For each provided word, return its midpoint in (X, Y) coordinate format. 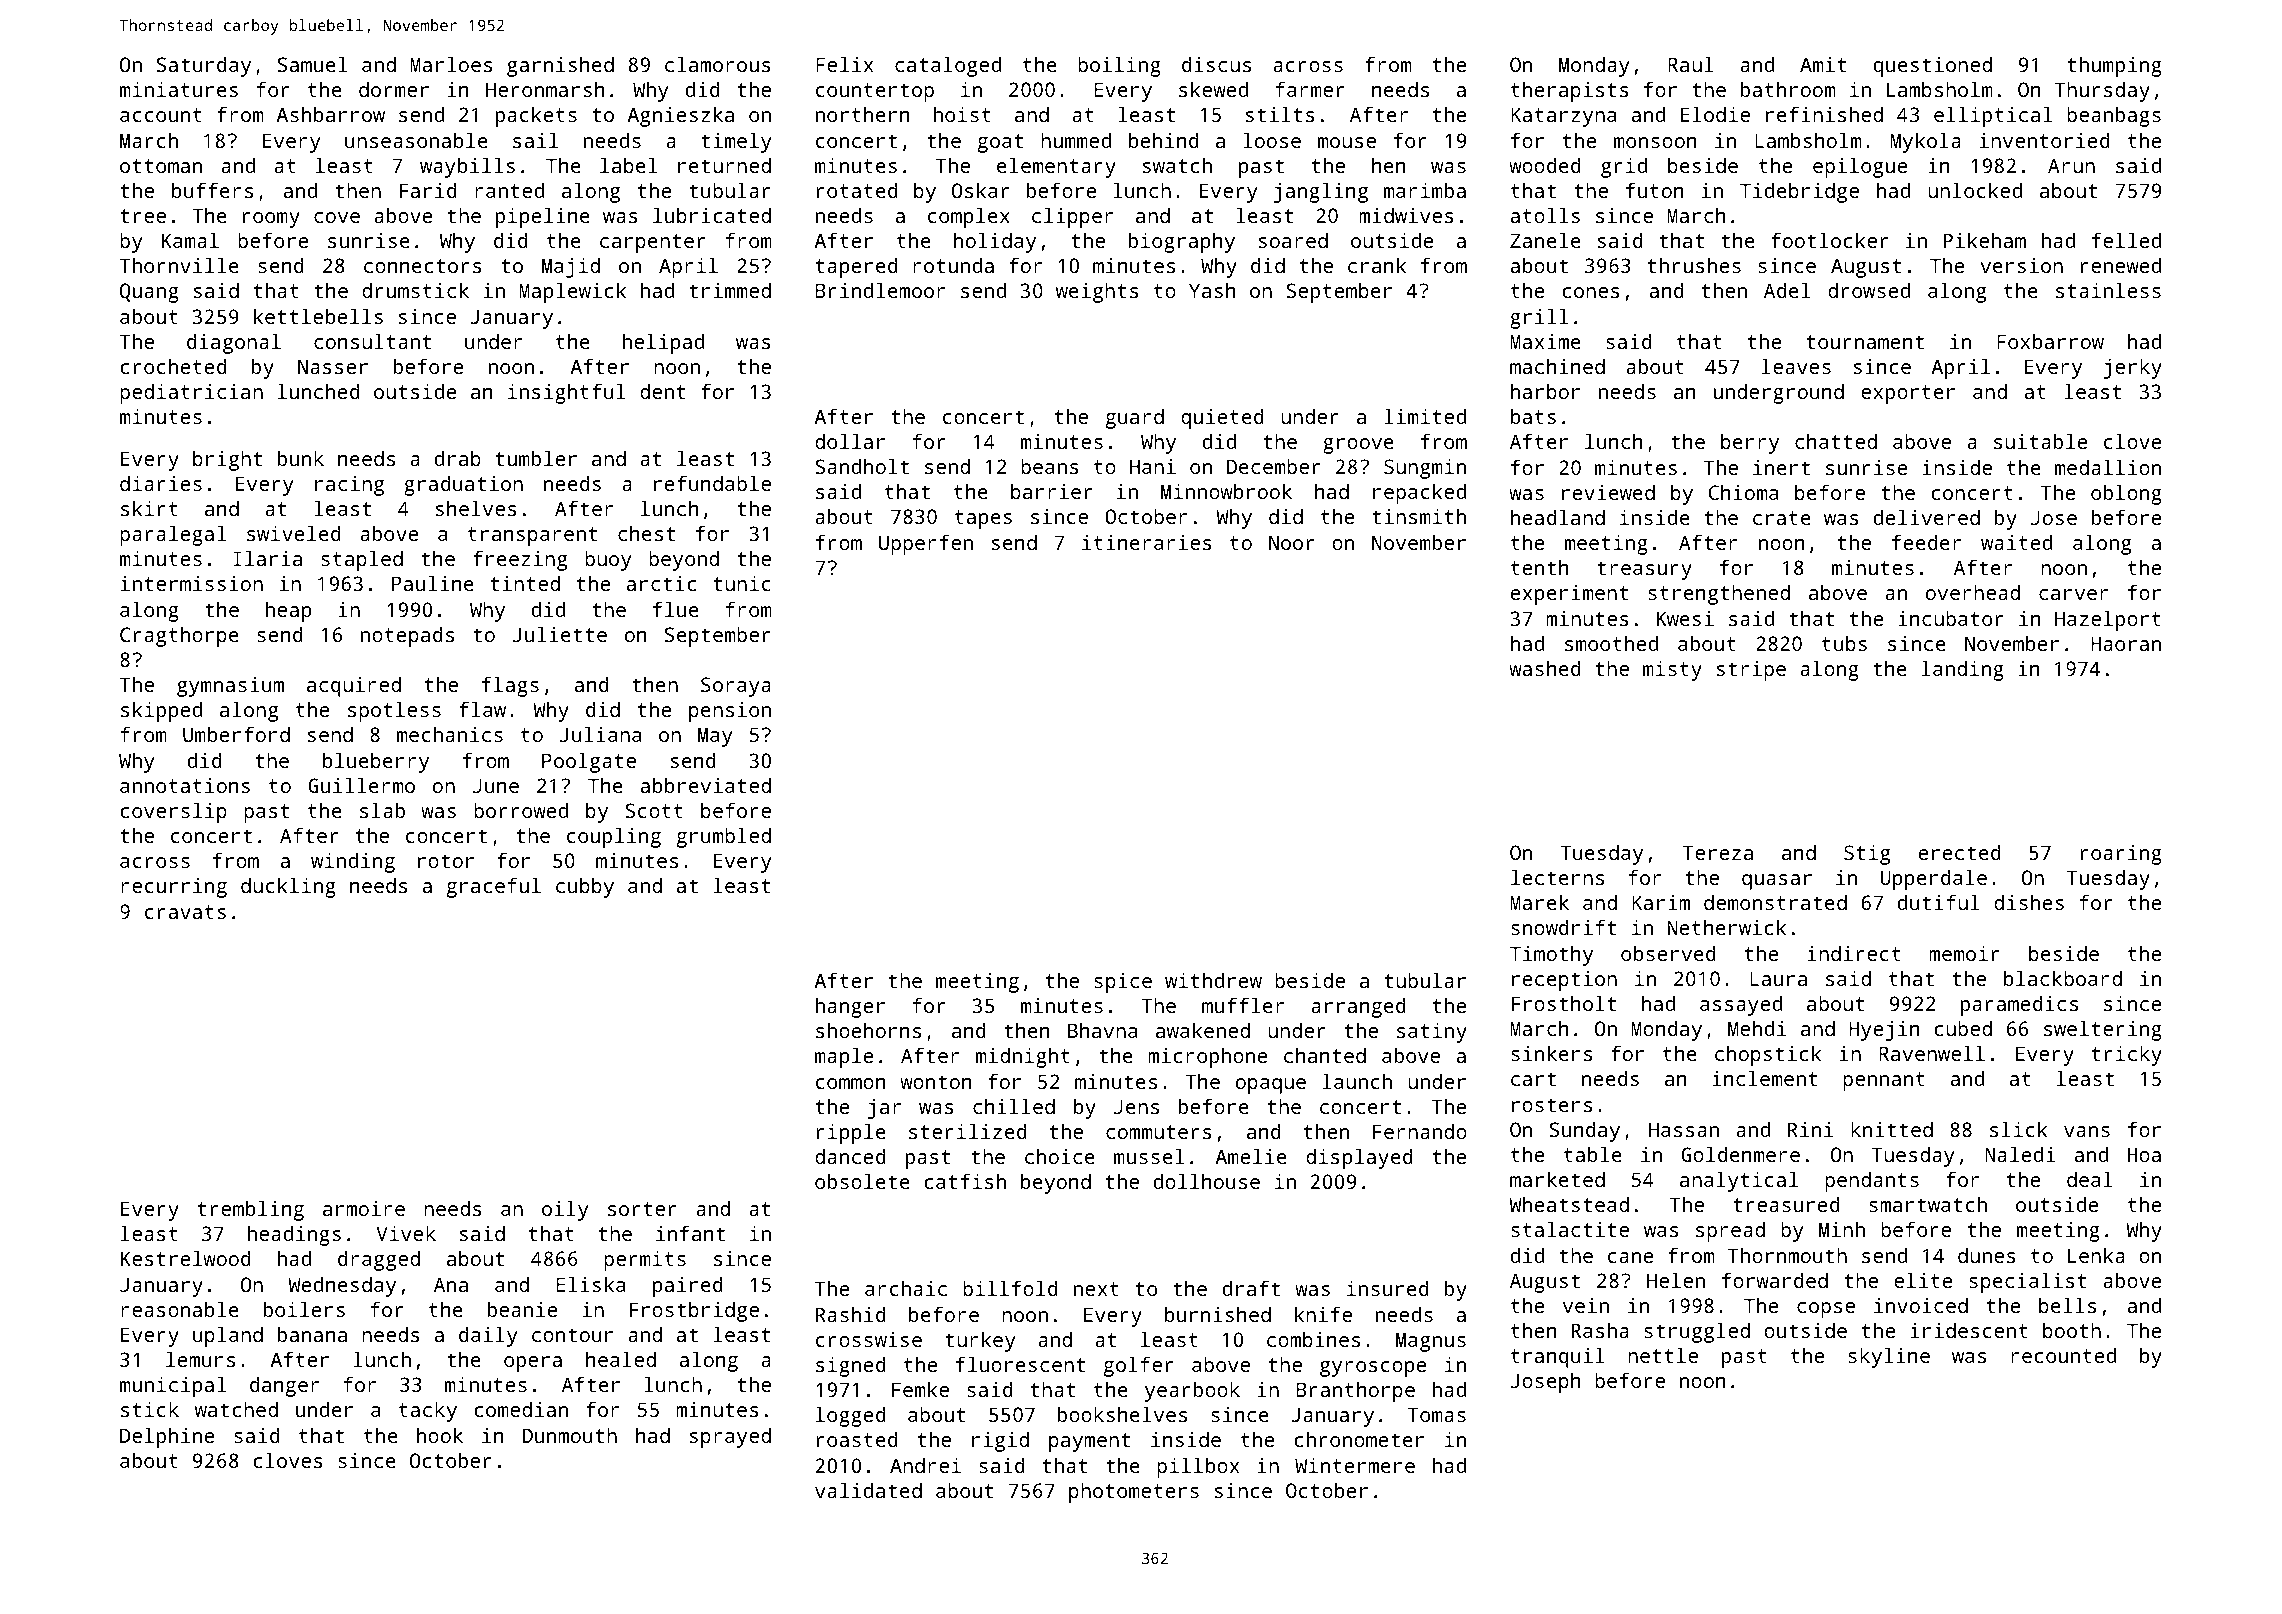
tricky (2127, 1055)
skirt (149, 508)
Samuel (312, 64)
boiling (1119, 66)
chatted (1836, 441)
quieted (1222, 418)
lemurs (200, 1359)
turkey (980, 1341)
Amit (1823, 64)
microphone (1208, 1057)
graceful (494, 887)
